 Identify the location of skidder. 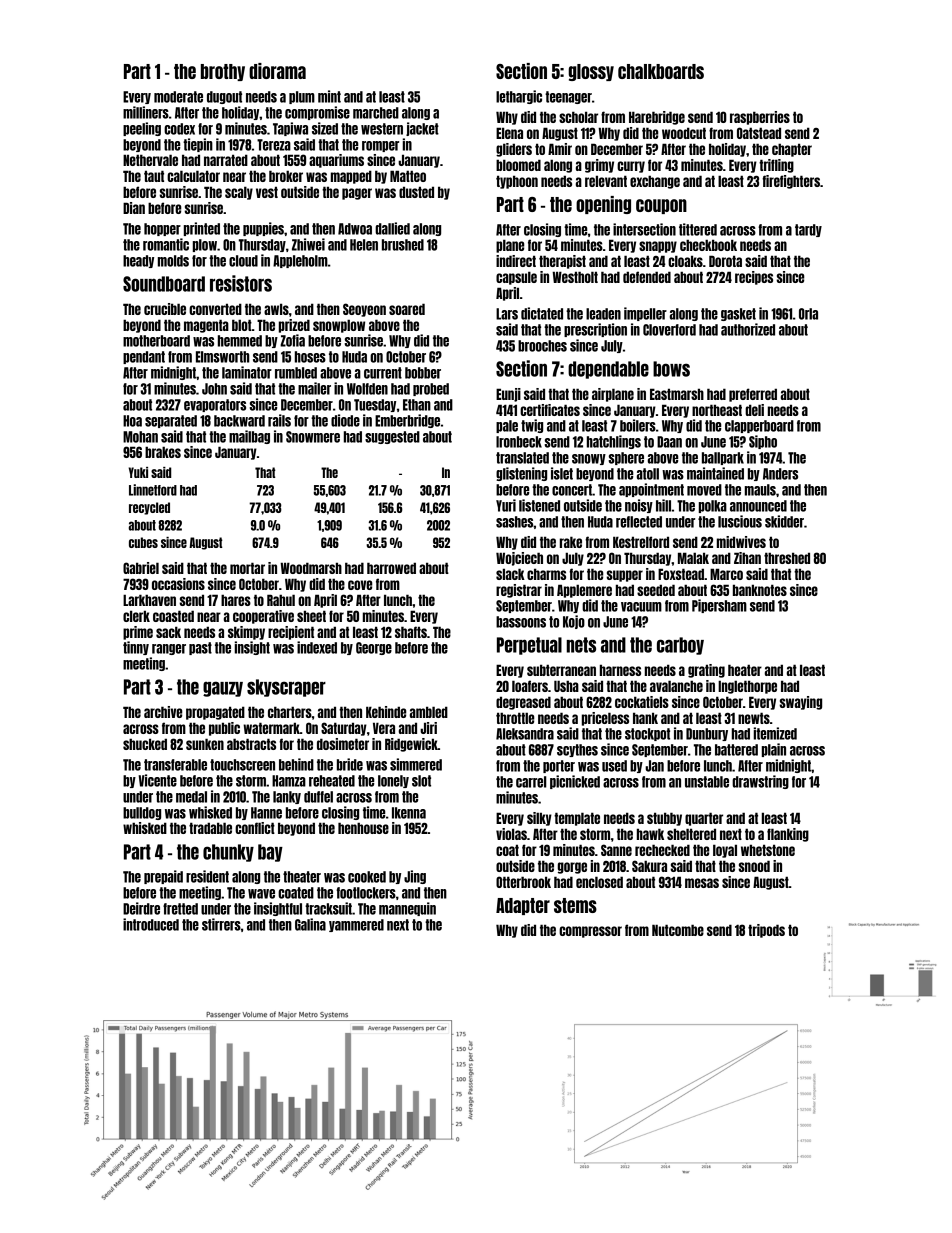
(784, 521).
